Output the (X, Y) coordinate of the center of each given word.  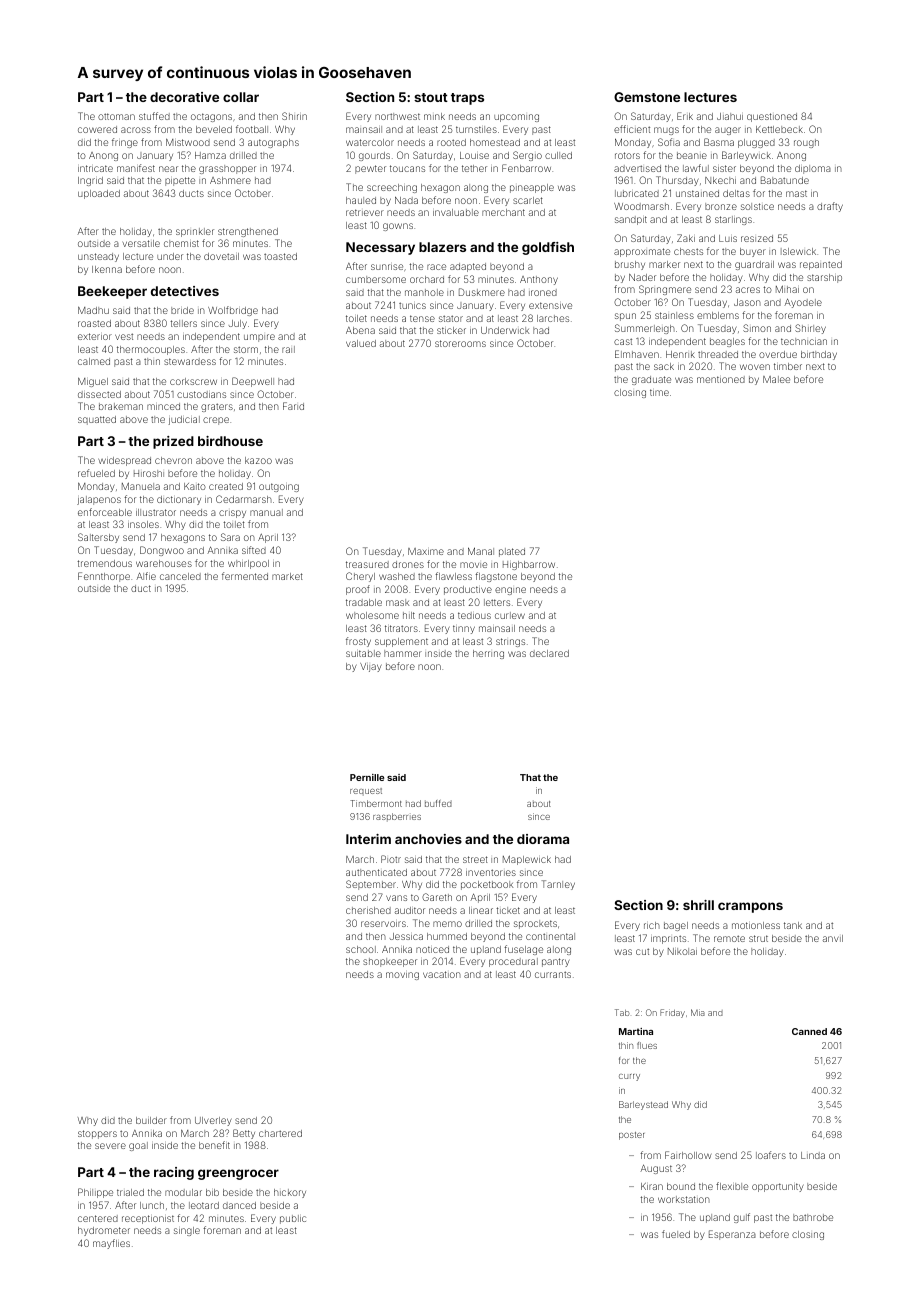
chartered (280, 1133)
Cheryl (360, 577)
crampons (750, 907)
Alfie (146, 576)
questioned (772, 117)
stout (431, 97)
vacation (442, 974)
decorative (184, 97)
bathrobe (813, 1217)
